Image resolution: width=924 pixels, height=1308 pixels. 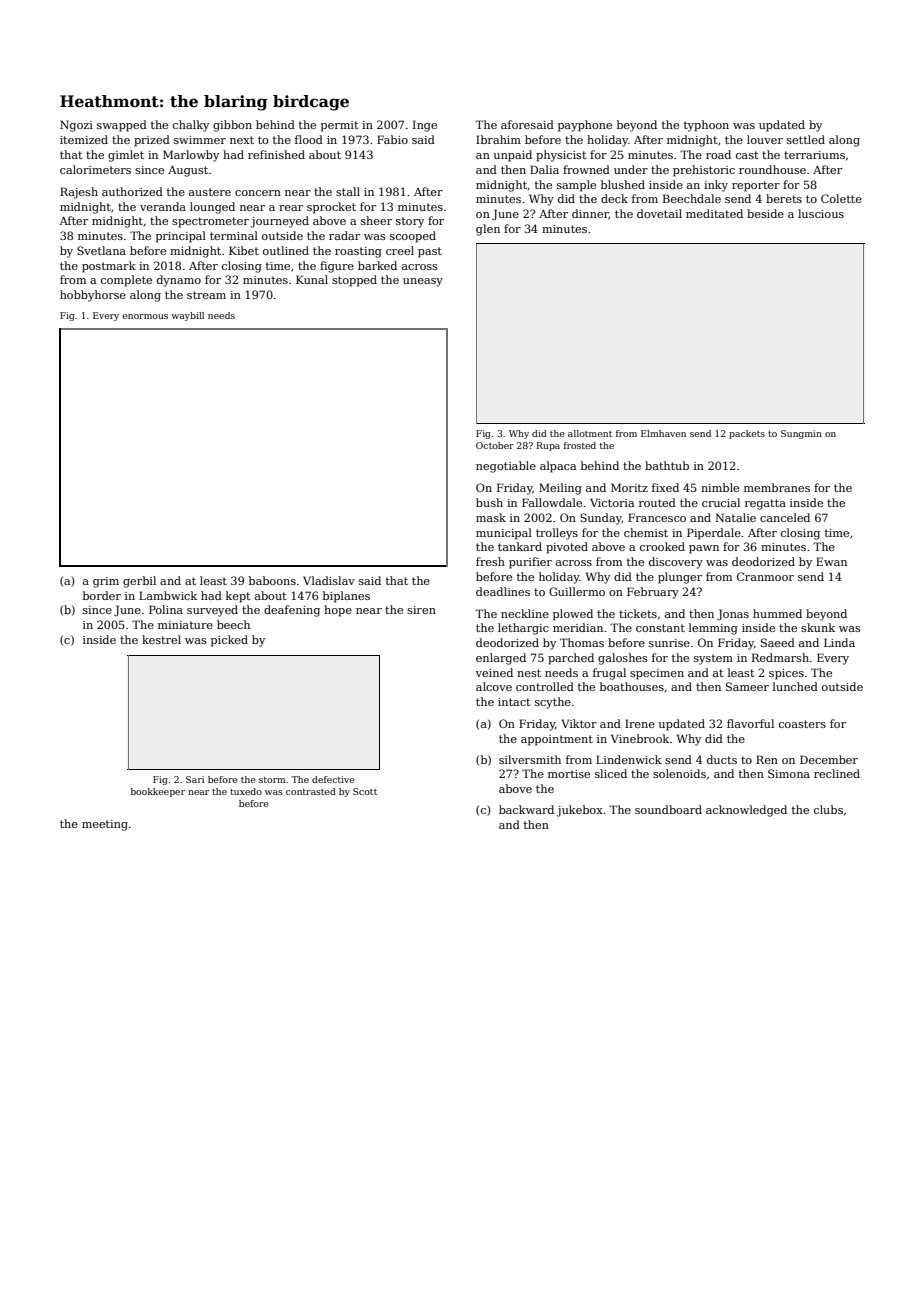 What do you see at coordinates (657, 517) in the screenshot?
I see `Francesco` at bounding box center [657, 517].
